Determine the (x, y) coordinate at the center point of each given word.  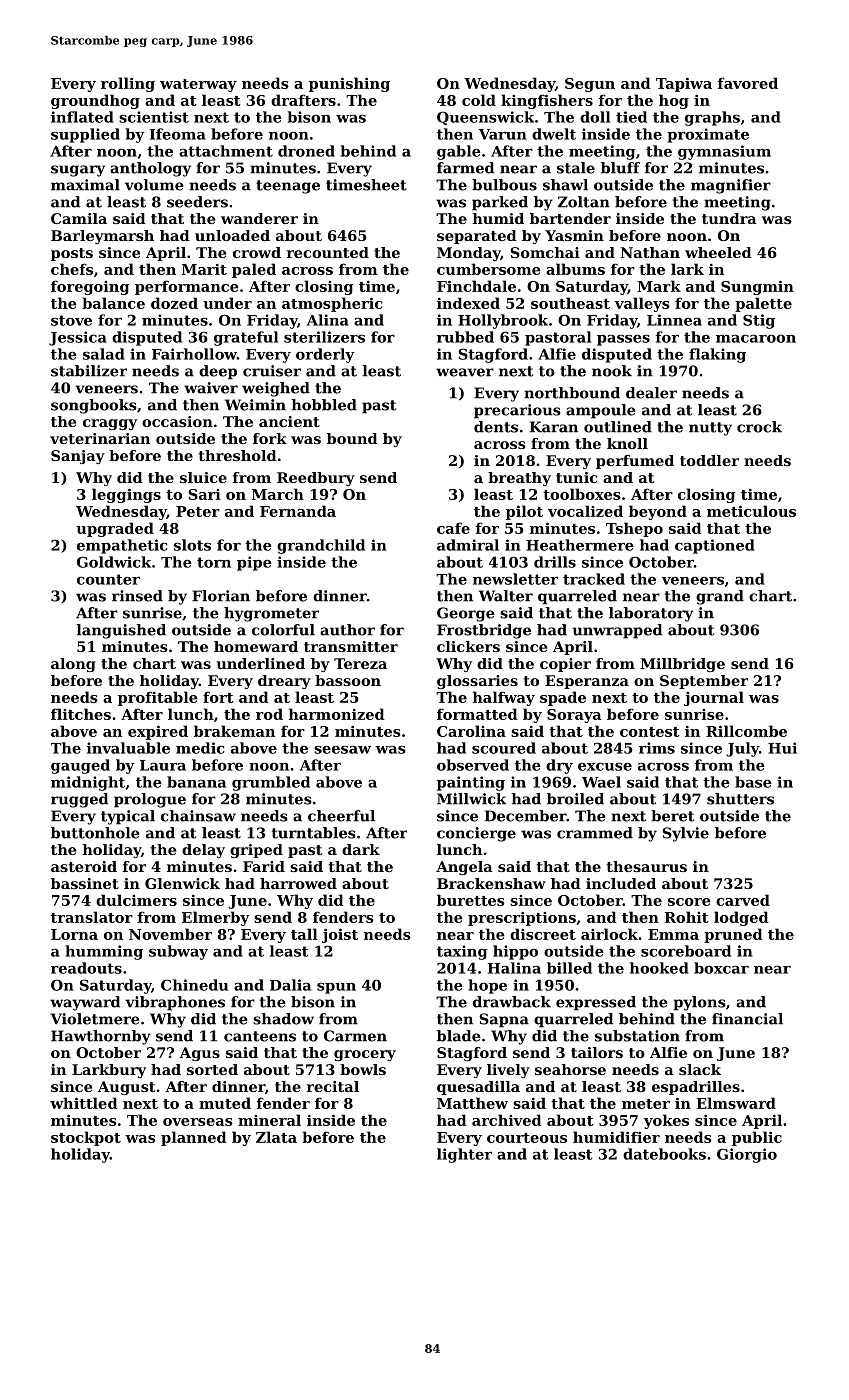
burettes (471, 900)
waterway (198, 85)
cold (479, 100)
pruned (733, 935)
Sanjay (78, 457)
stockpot (86, 1138)
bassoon (348, 680)
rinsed (137, 596)
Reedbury (316, 479)
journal (714, 698)
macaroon (756, 339)
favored (748, 83)
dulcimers (136, 900)
